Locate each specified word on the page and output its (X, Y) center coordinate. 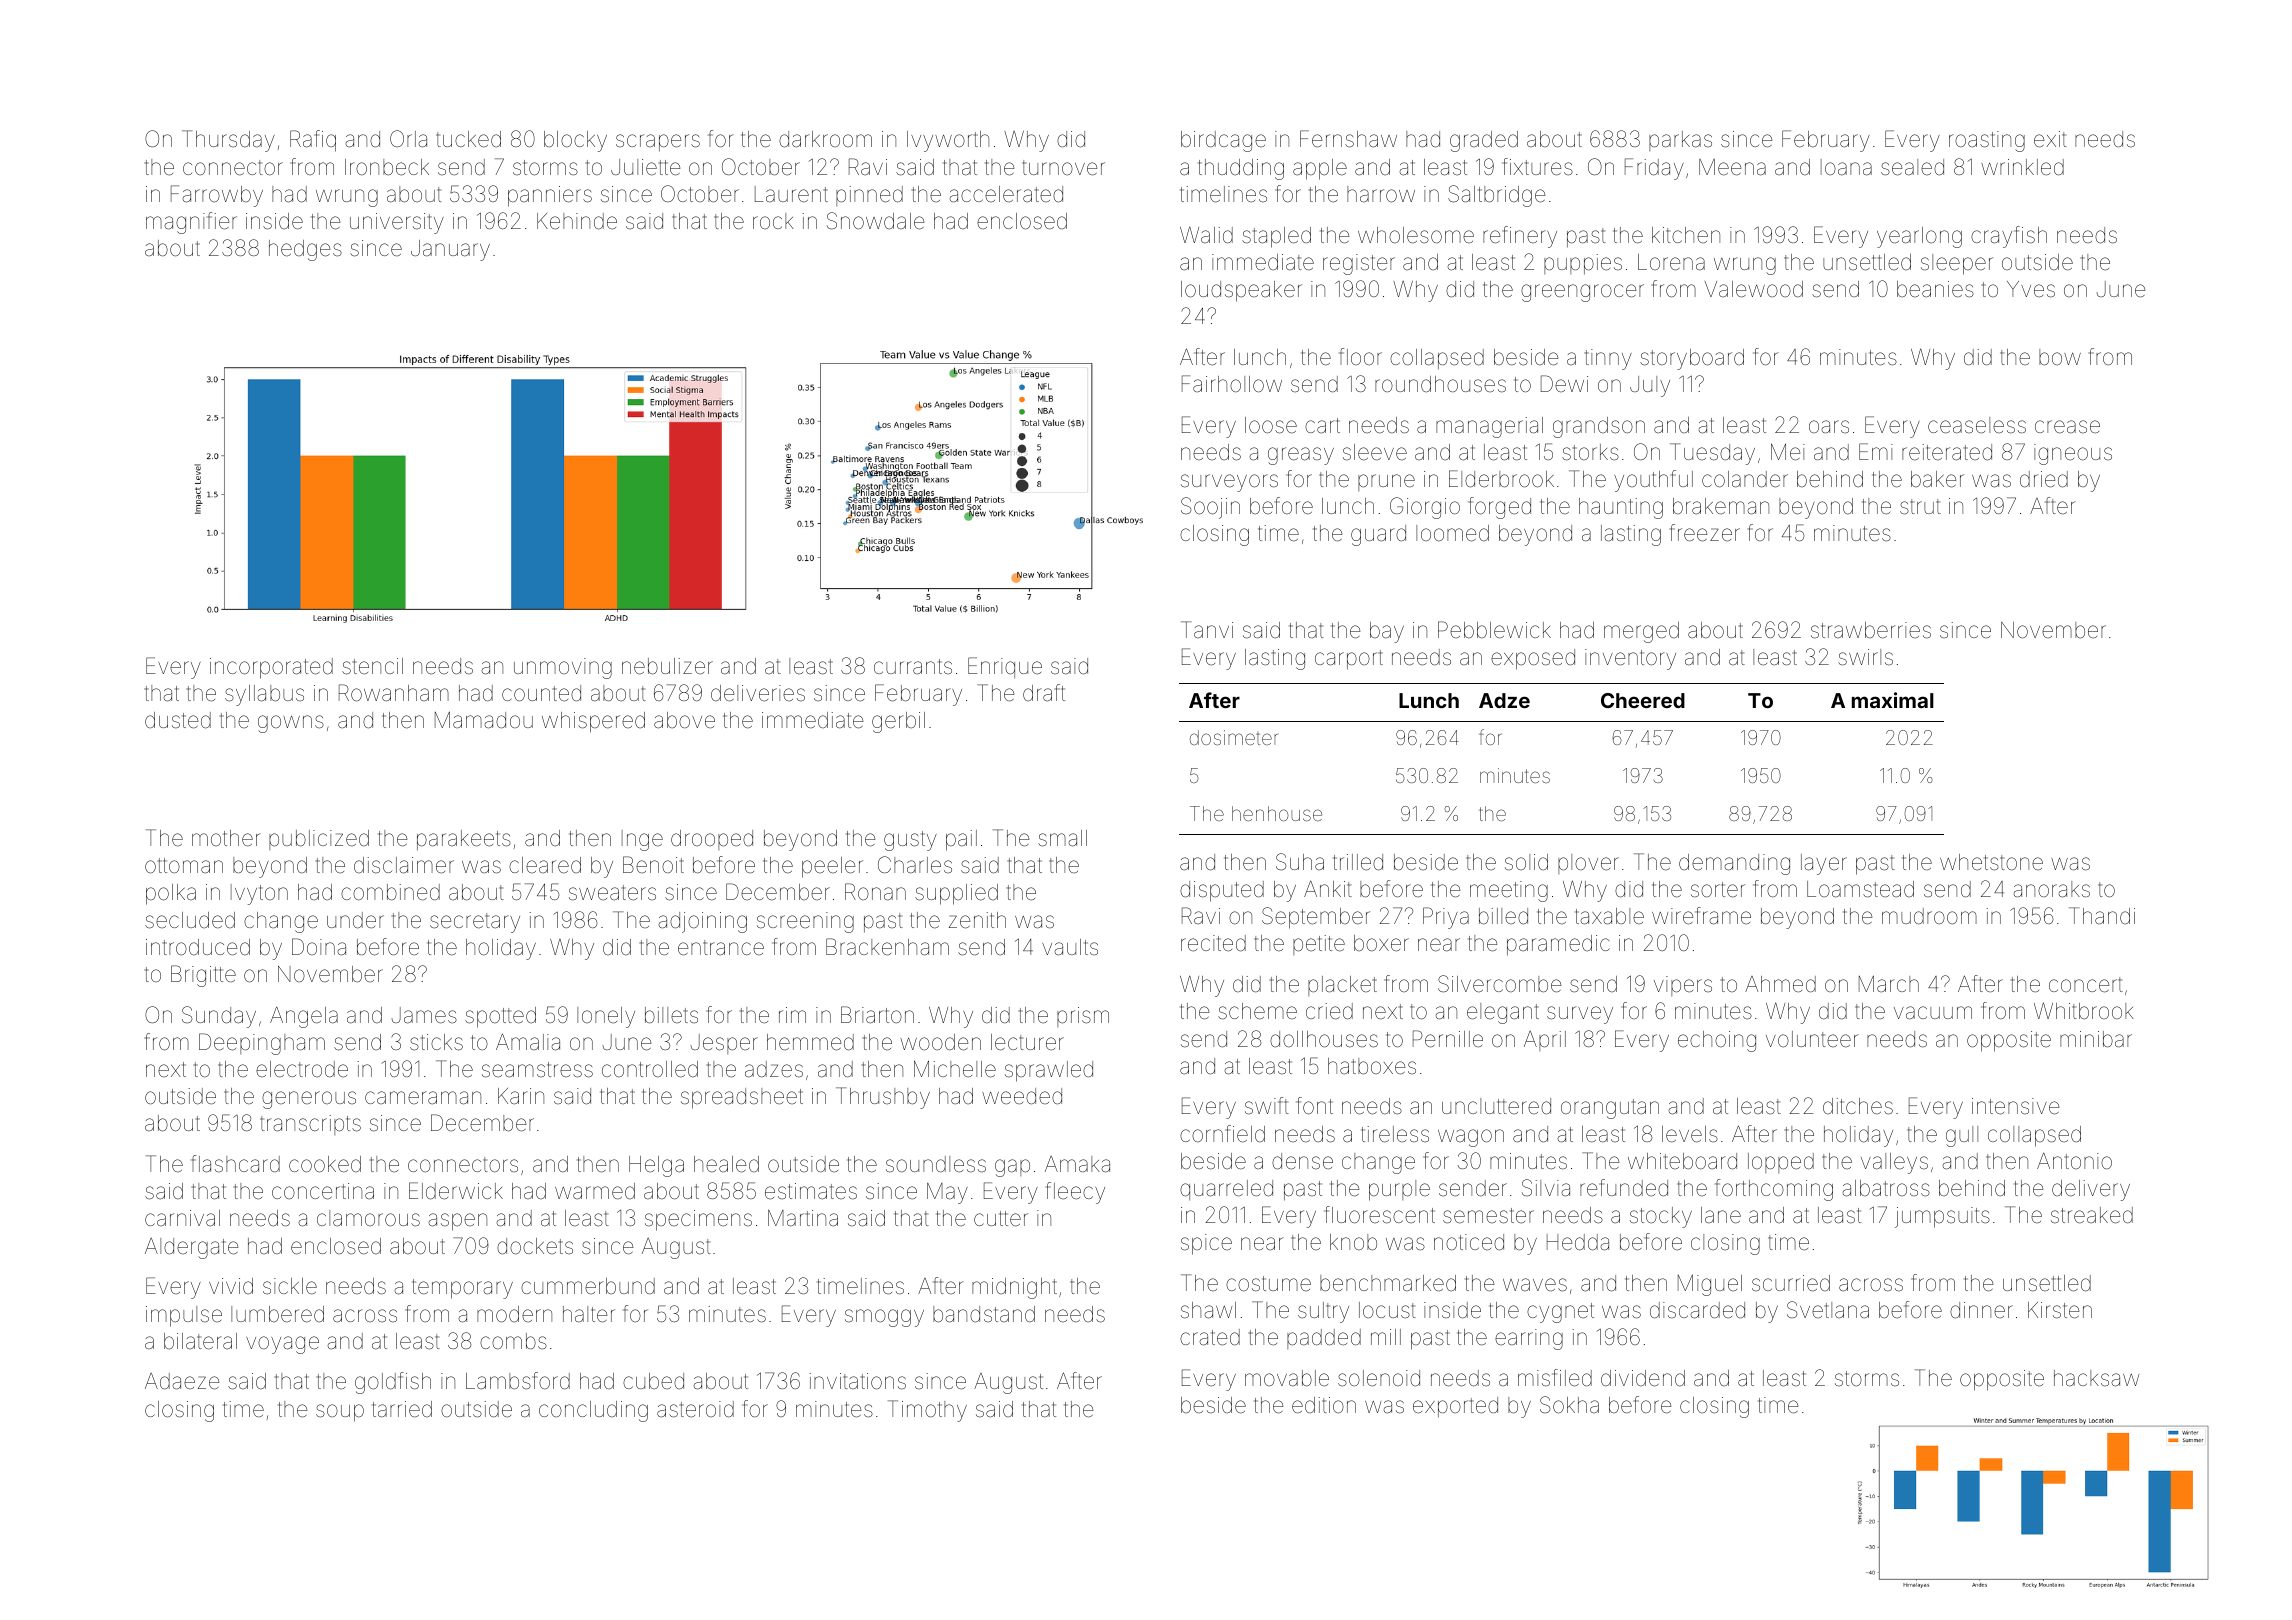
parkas (1680, 141)
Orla (408, 139)
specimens (698, 1220)
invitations (858, 1381)
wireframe (1701, 916)
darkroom (825, 139)
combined (390, 892)
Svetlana (1828, 1310)
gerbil (898, 722)
